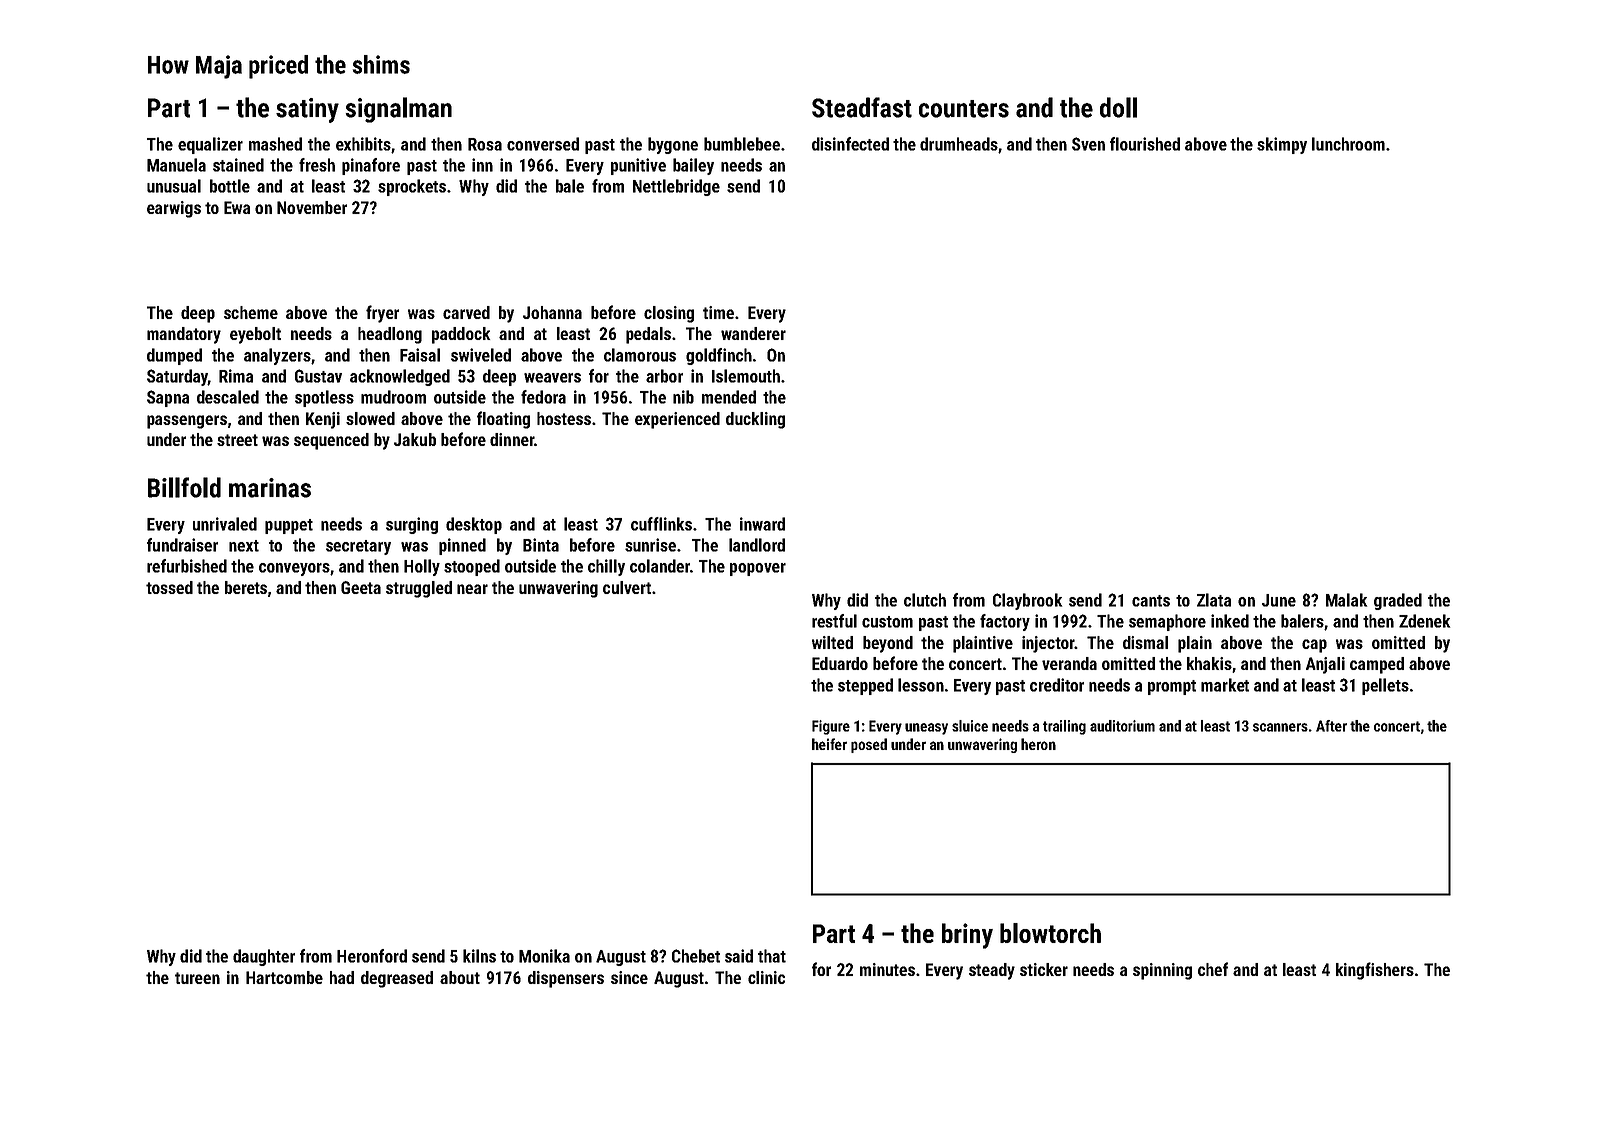 This screenshot has height=1129, width=1597. I want to click on Zlata, so click(1214, 600).
